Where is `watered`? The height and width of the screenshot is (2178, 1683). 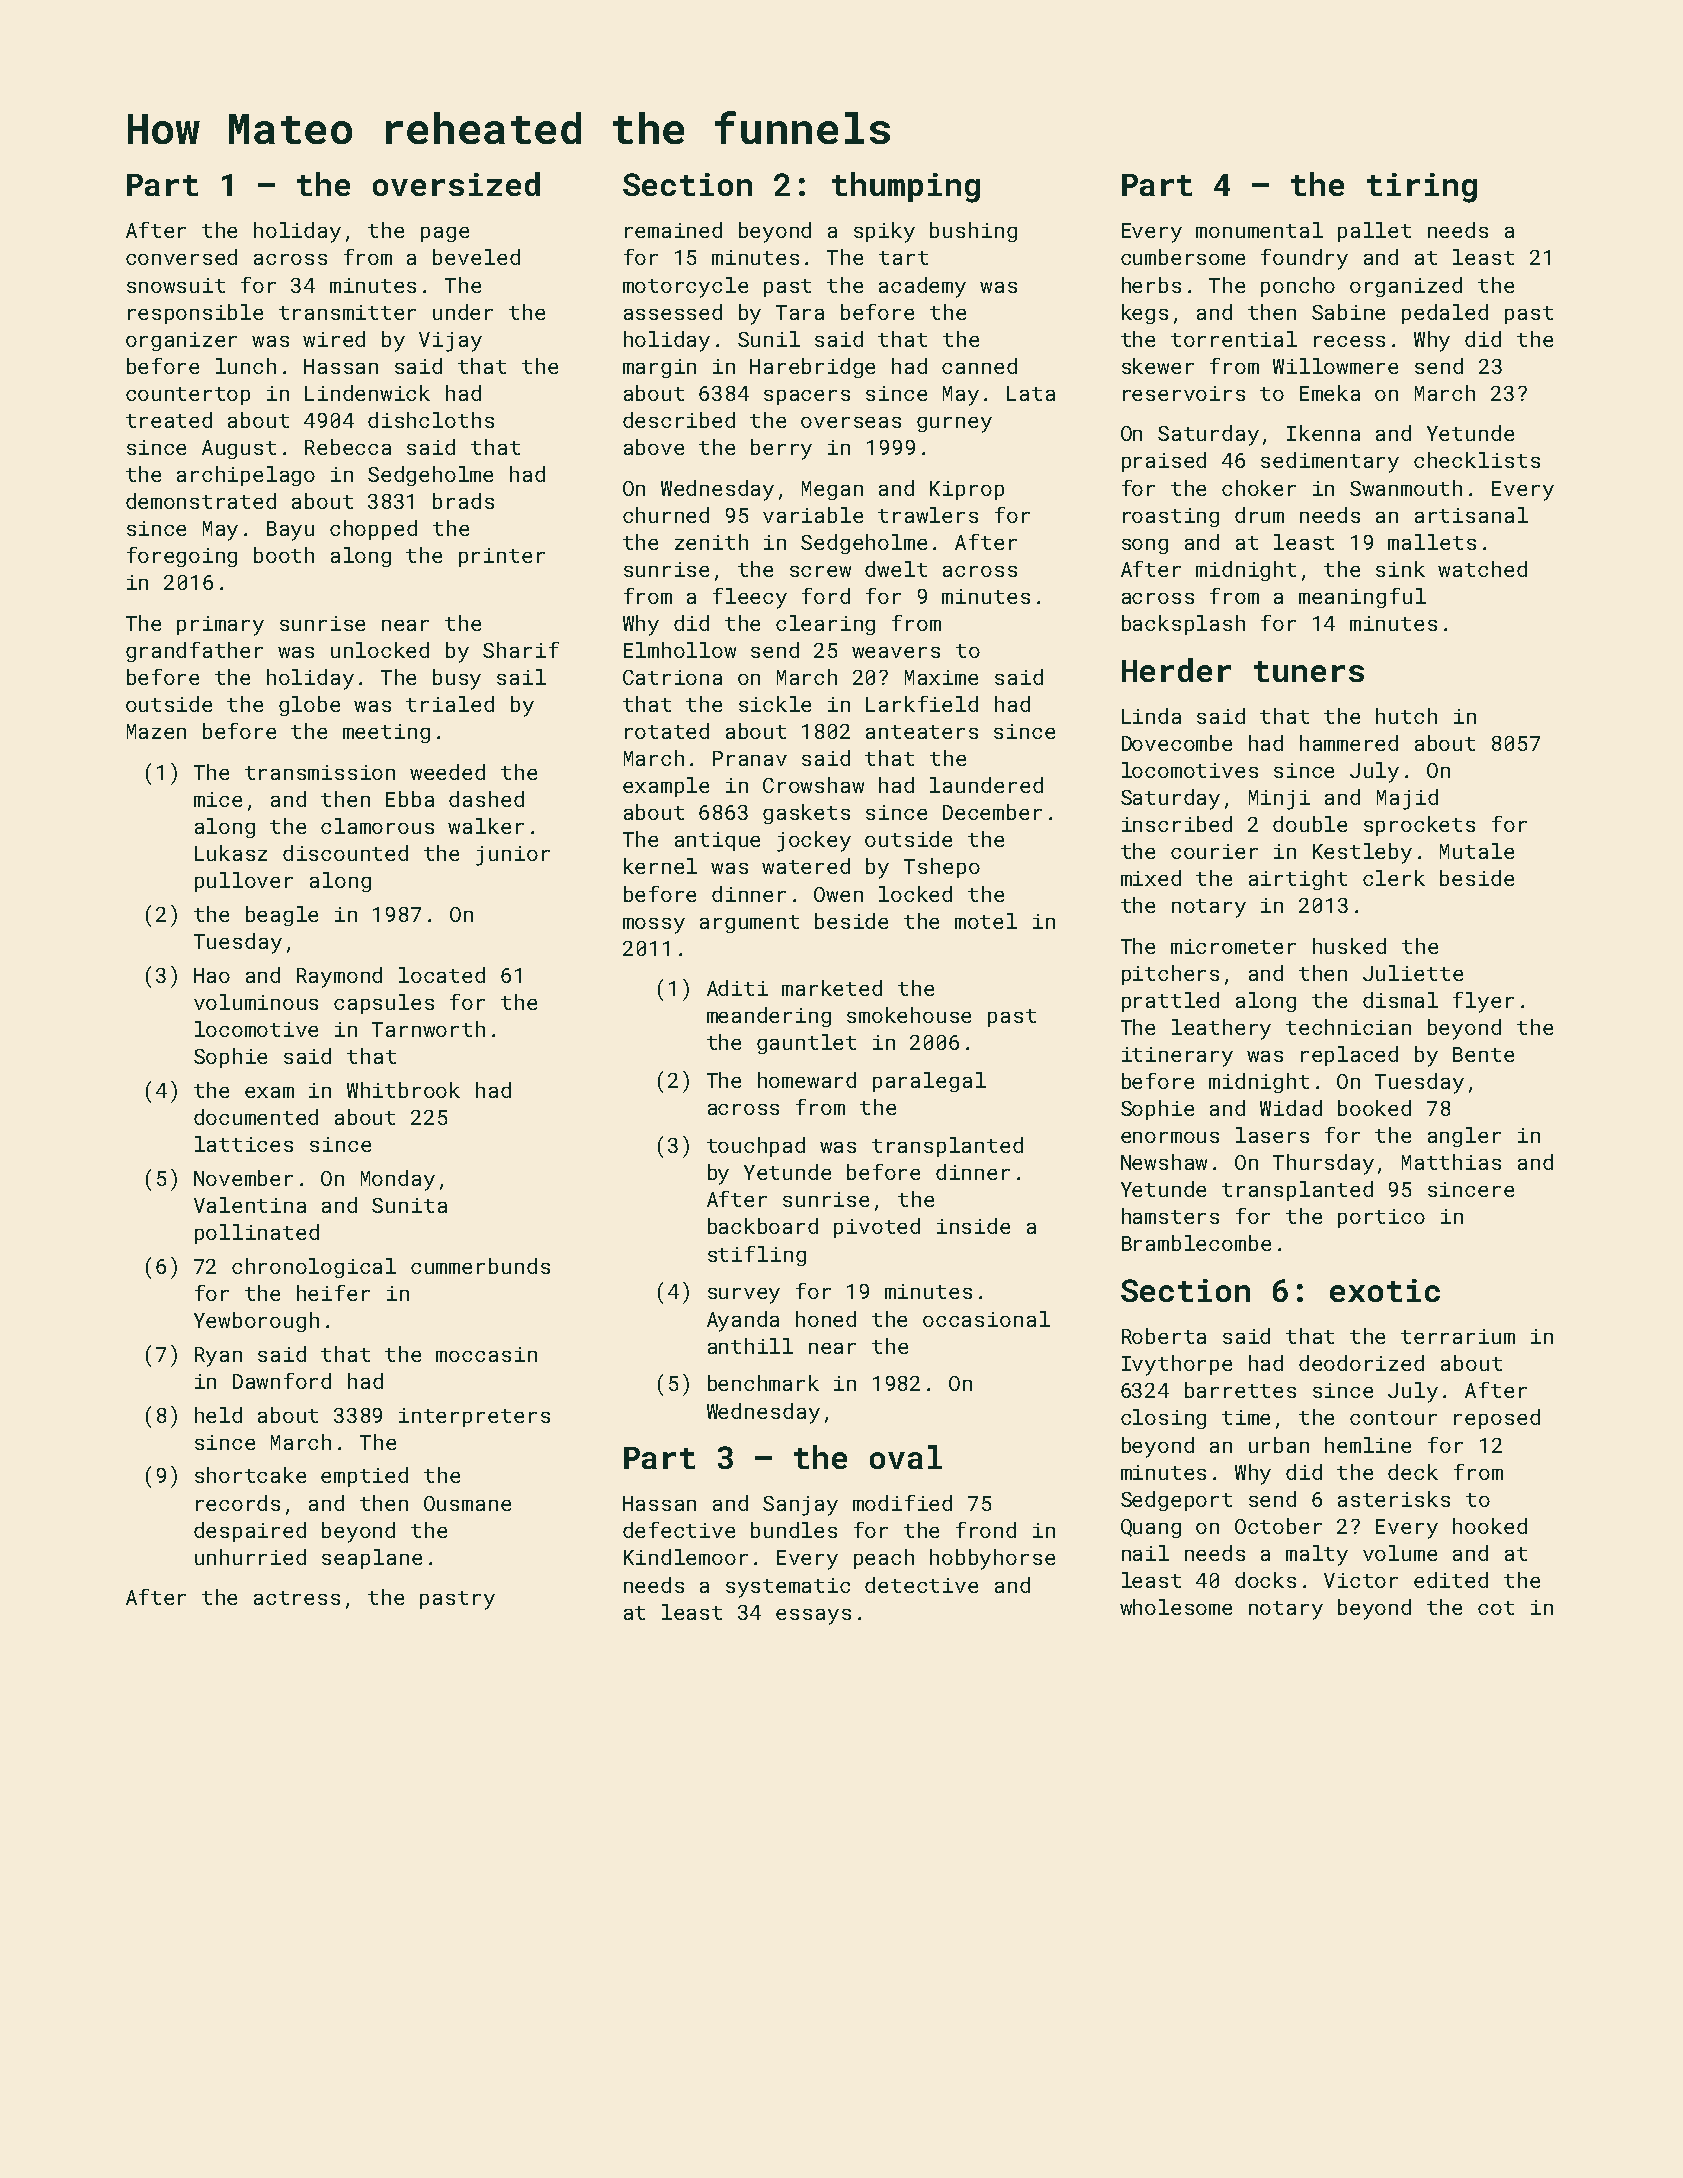
watered is located at coordinates (806, 866).
